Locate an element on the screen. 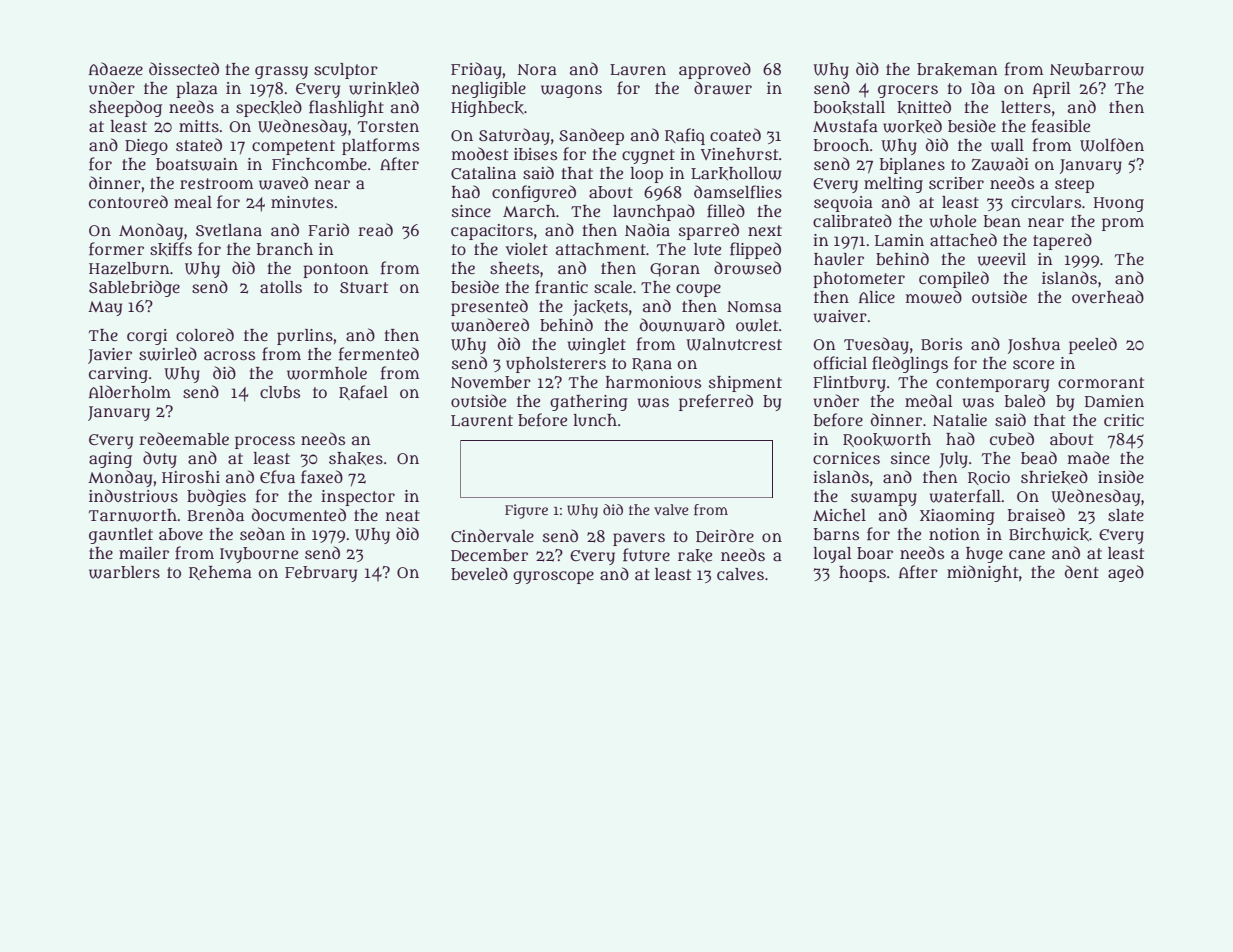 This screenshot has height=952, width=1233. feasible is located at coordinates (1061, 126).
